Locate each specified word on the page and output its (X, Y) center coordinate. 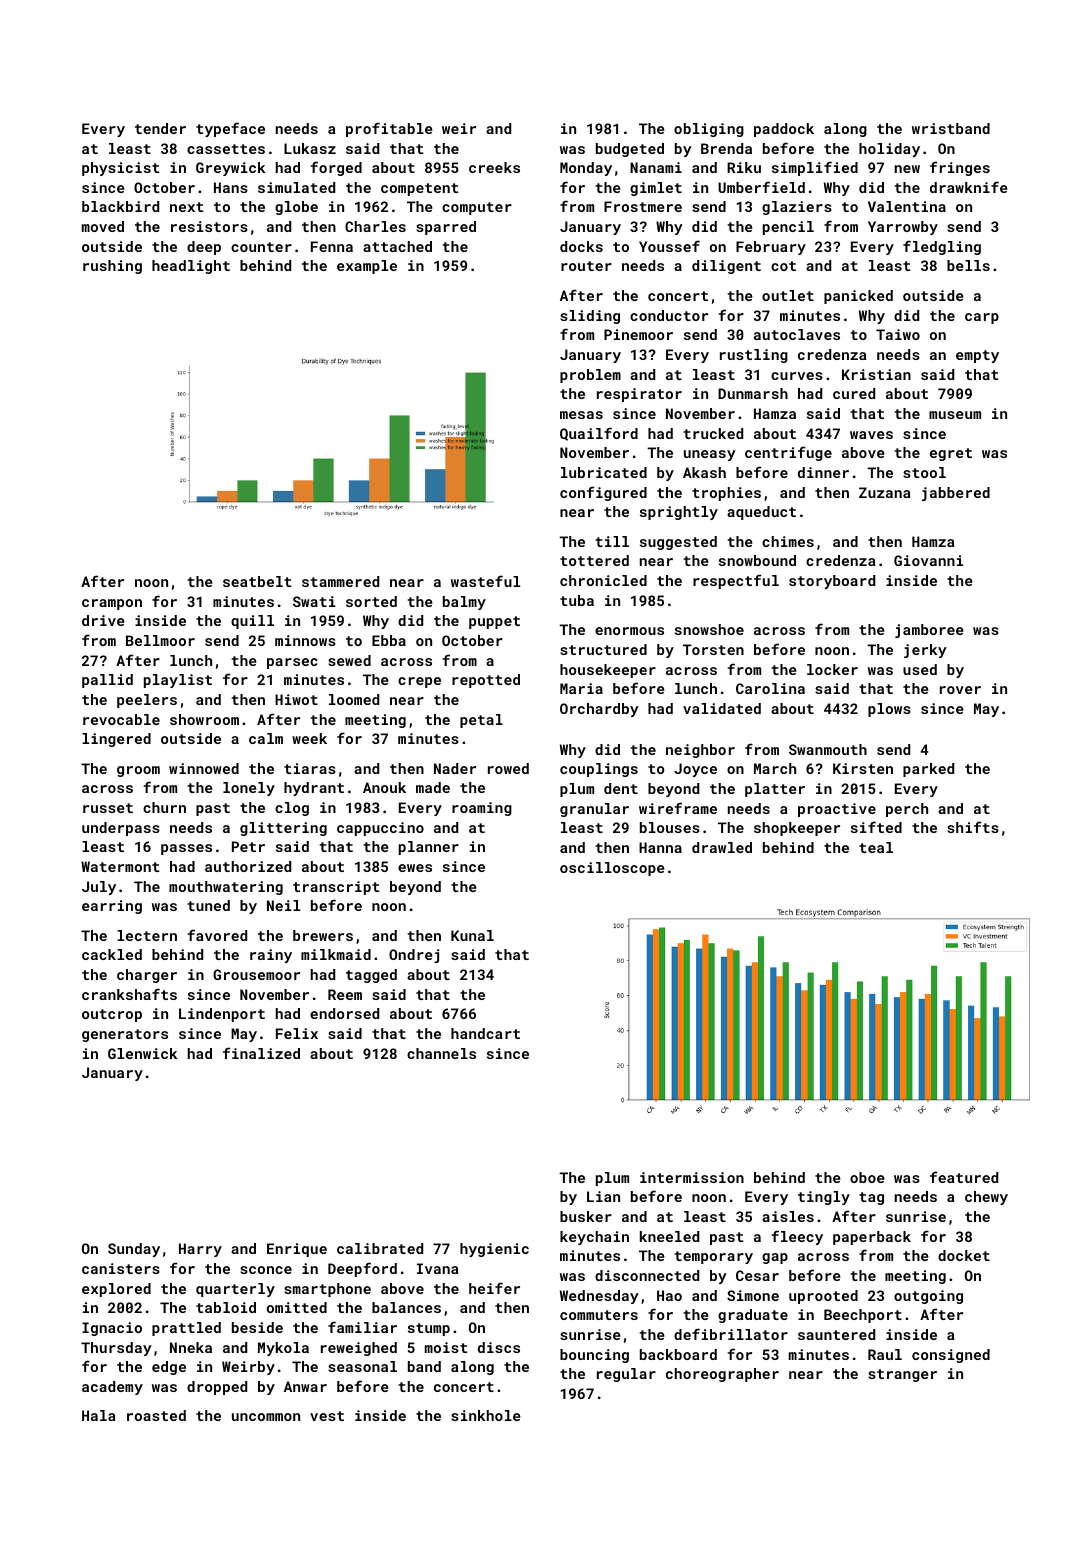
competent (420, 189)
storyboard (832, 582)
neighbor (700, 751)
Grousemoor (256, 974)
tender (160, 128)
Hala (98, 1415)
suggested (678, 543)
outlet (788, 295)
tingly (824, 1198)
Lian (603, 1196)
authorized (248, 866)
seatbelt (257, 581)
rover (960, 690)
